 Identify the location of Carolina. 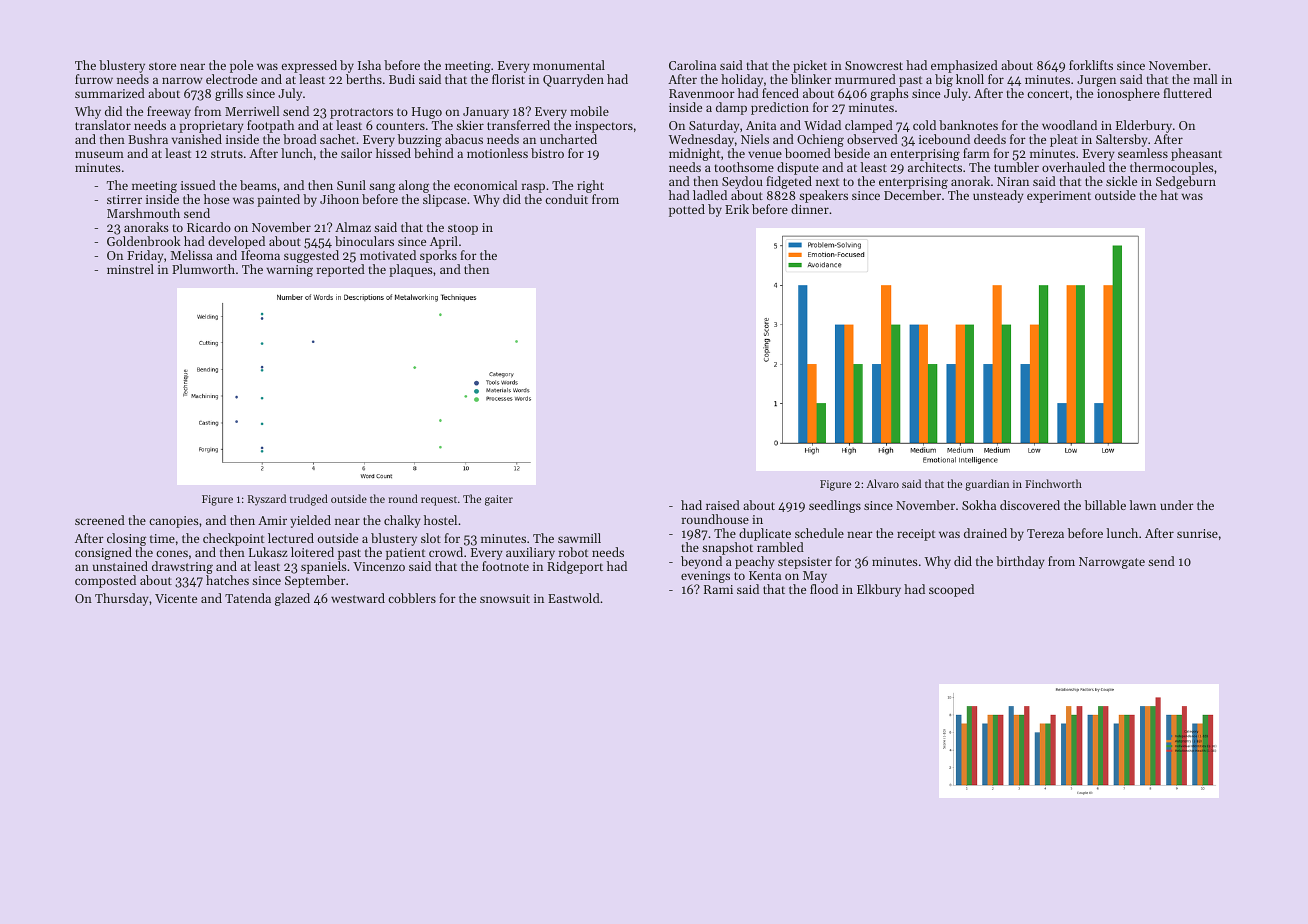
(692, 65).
